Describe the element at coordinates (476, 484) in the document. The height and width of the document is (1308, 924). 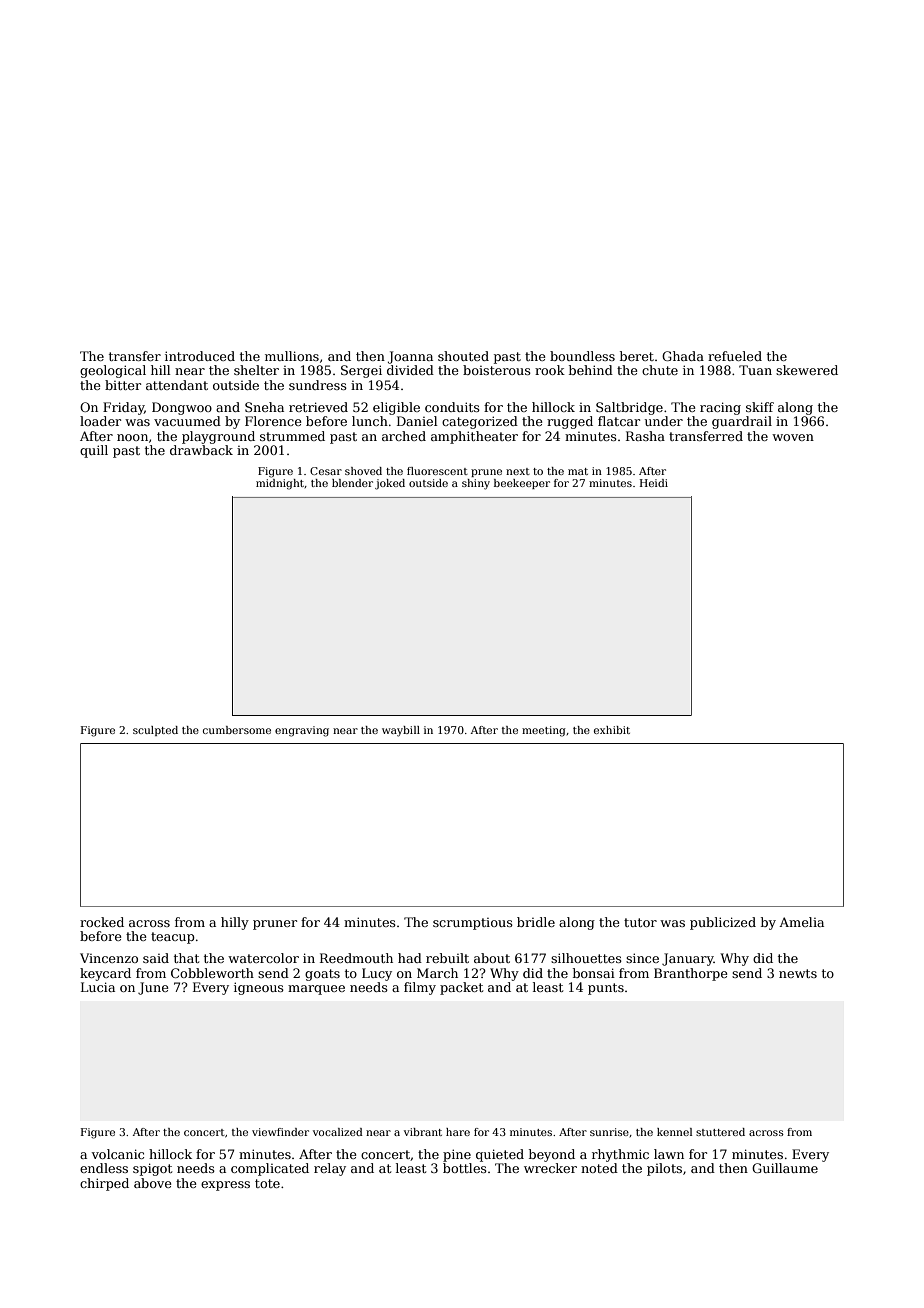
I see `shiny` at that location.
